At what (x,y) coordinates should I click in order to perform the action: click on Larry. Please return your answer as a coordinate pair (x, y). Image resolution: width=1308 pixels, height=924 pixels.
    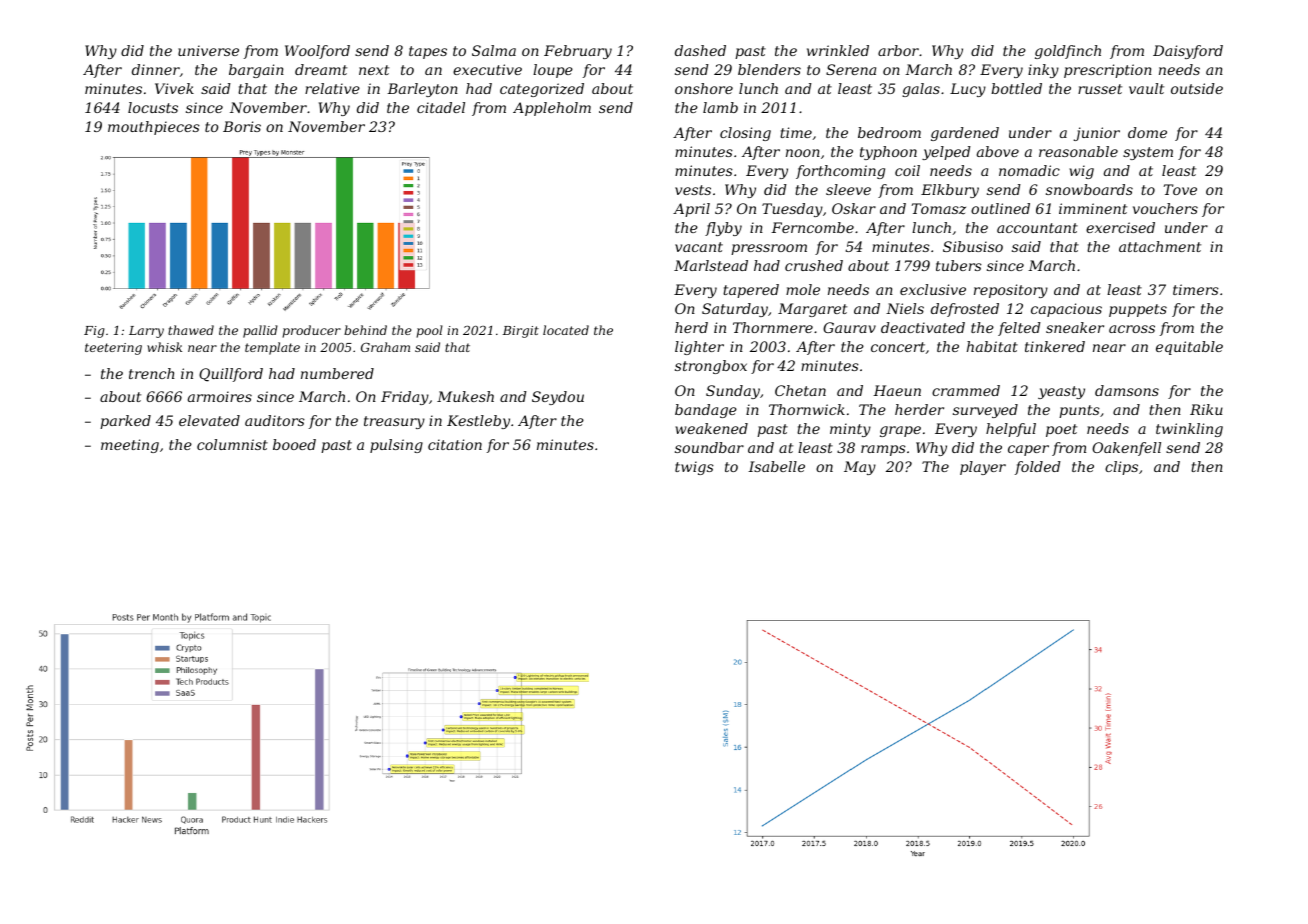
    Looking at the image, I should click on (146, 332).
